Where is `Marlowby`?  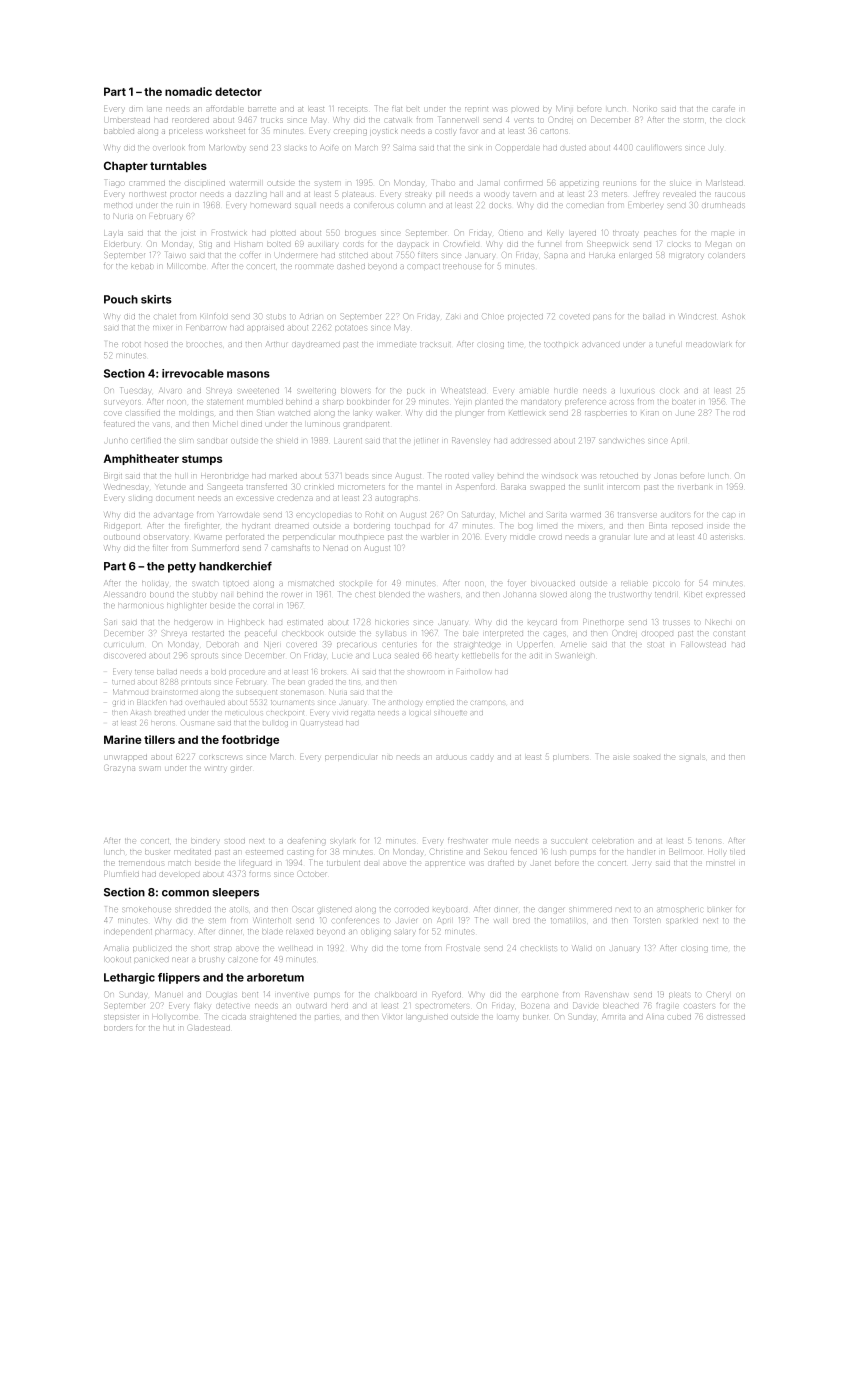 Marlowby is located at coordinates (227, 147).
